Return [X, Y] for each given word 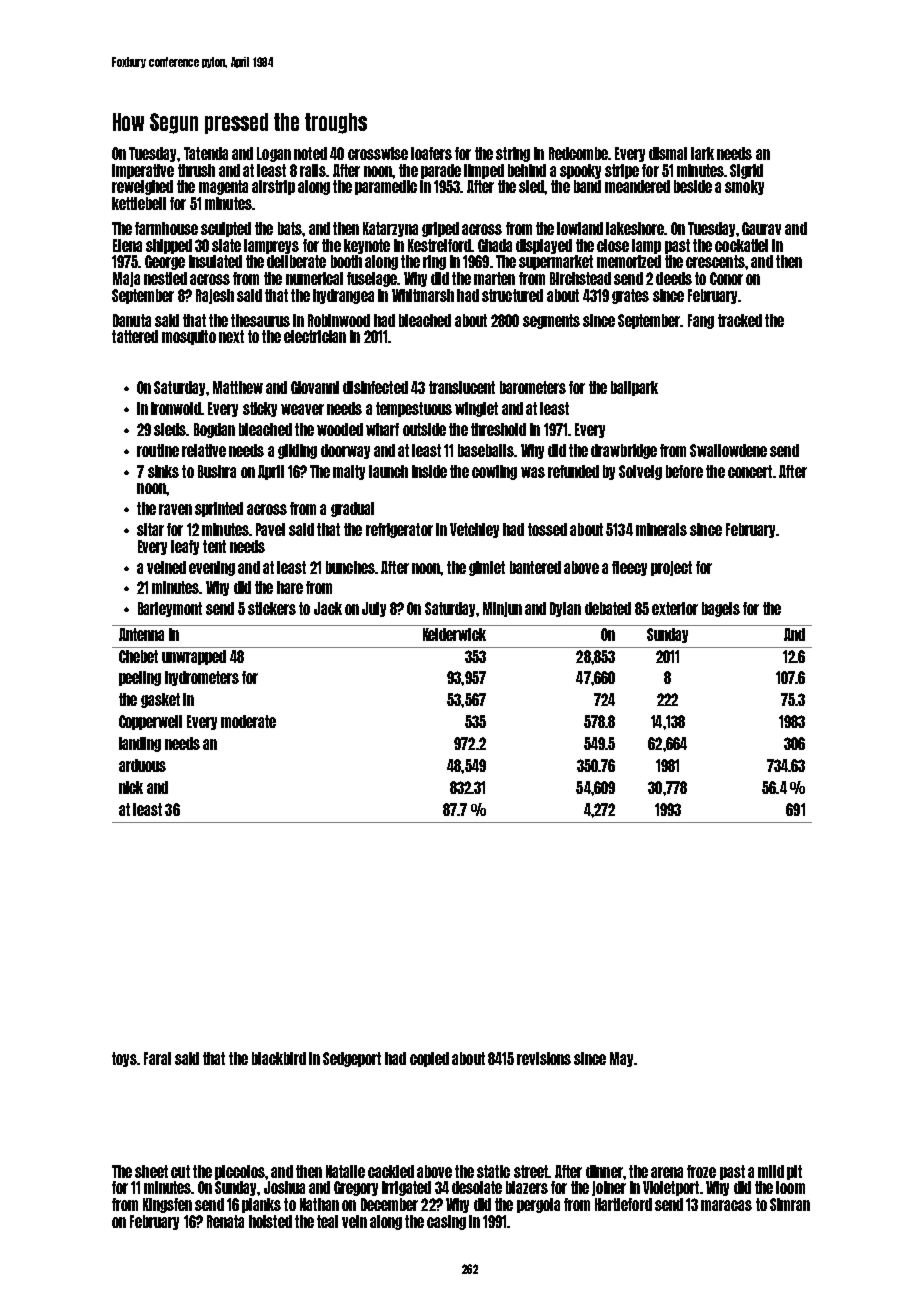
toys [124, 1059]
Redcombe [578, 153]
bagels [721, 609]
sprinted [219, 509]
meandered [637, 186]
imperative [143, 171]
